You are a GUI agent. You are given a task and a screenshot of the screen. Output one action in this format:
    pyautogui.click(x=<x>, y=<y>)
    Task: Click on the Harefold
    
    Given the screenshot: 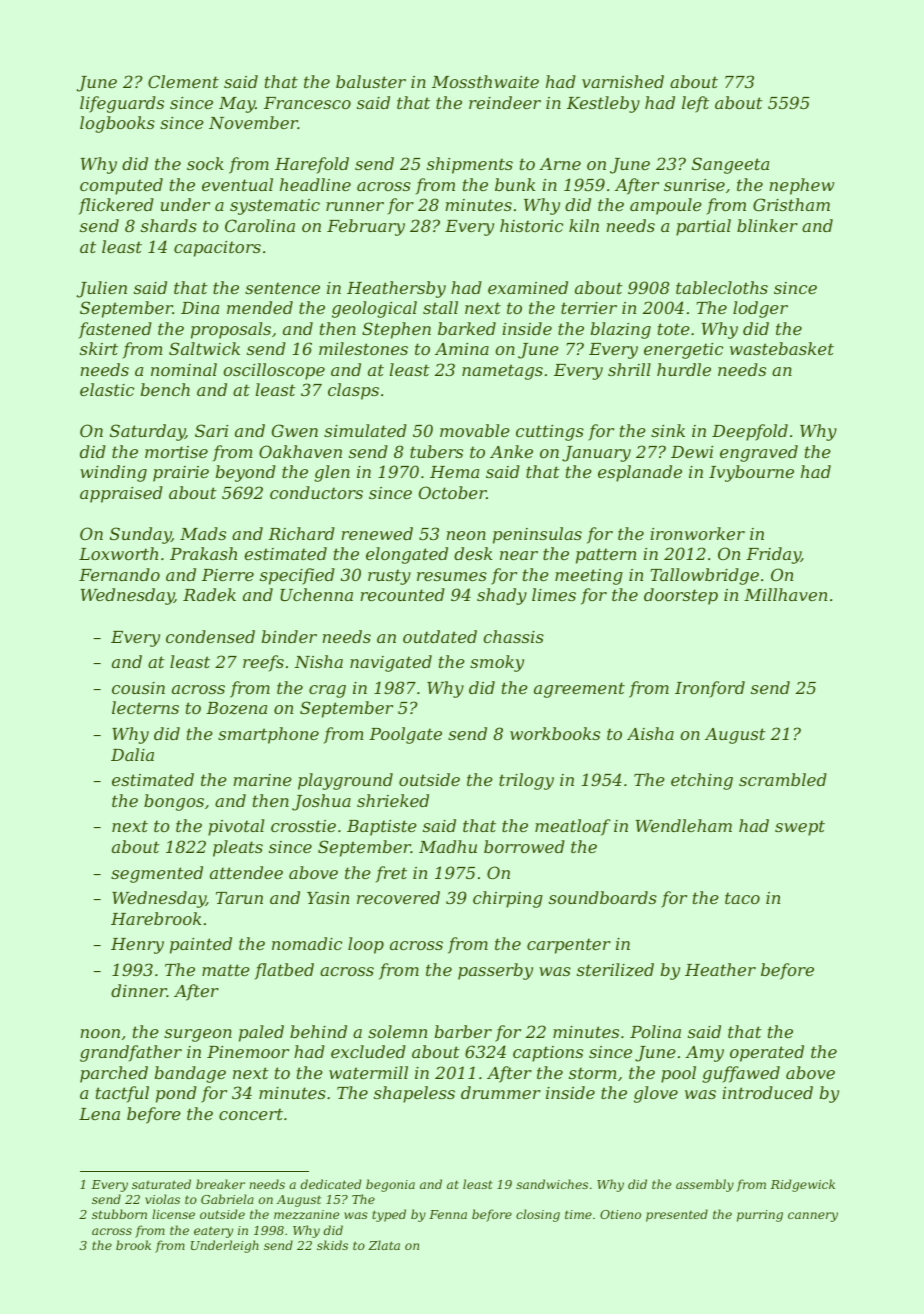 What is the action you would take?
    pyautogui.click(x=312, y=165)
